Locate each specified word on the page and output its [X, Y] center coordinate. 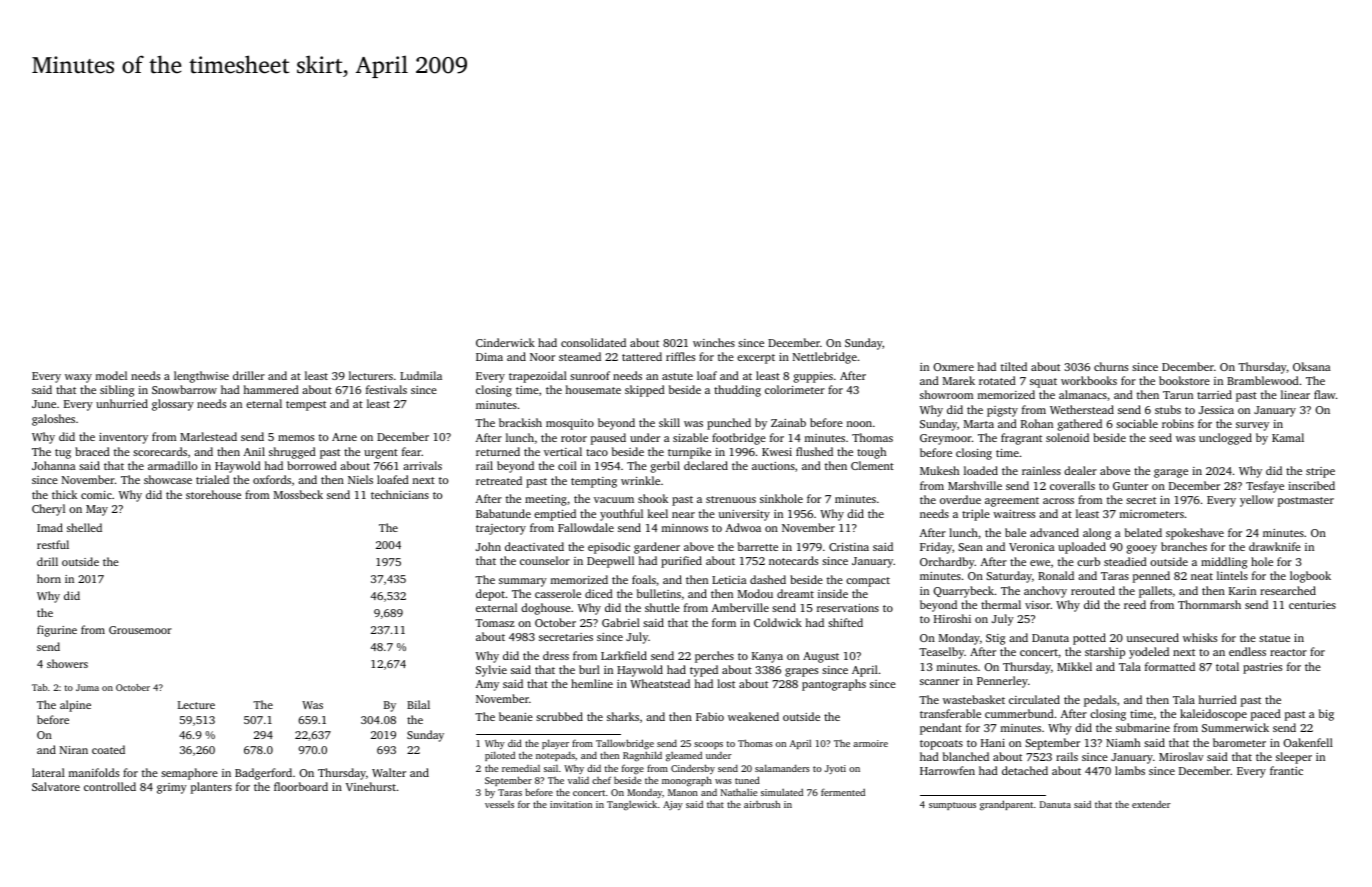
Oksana [1312, 366]
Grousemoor [140, 630]
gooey [1142, 549]
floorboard [301, 786]
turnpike [689, 453]
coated [108, 749]
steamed [580, 356]
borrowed [312, 465]
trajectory [501, 529]
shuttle [662, 607]
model [111, 375]
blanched [966, 756]
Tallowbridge [625, 744]
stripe [1320, 472]
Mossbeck [298, 494]
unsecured [1153, 637]
